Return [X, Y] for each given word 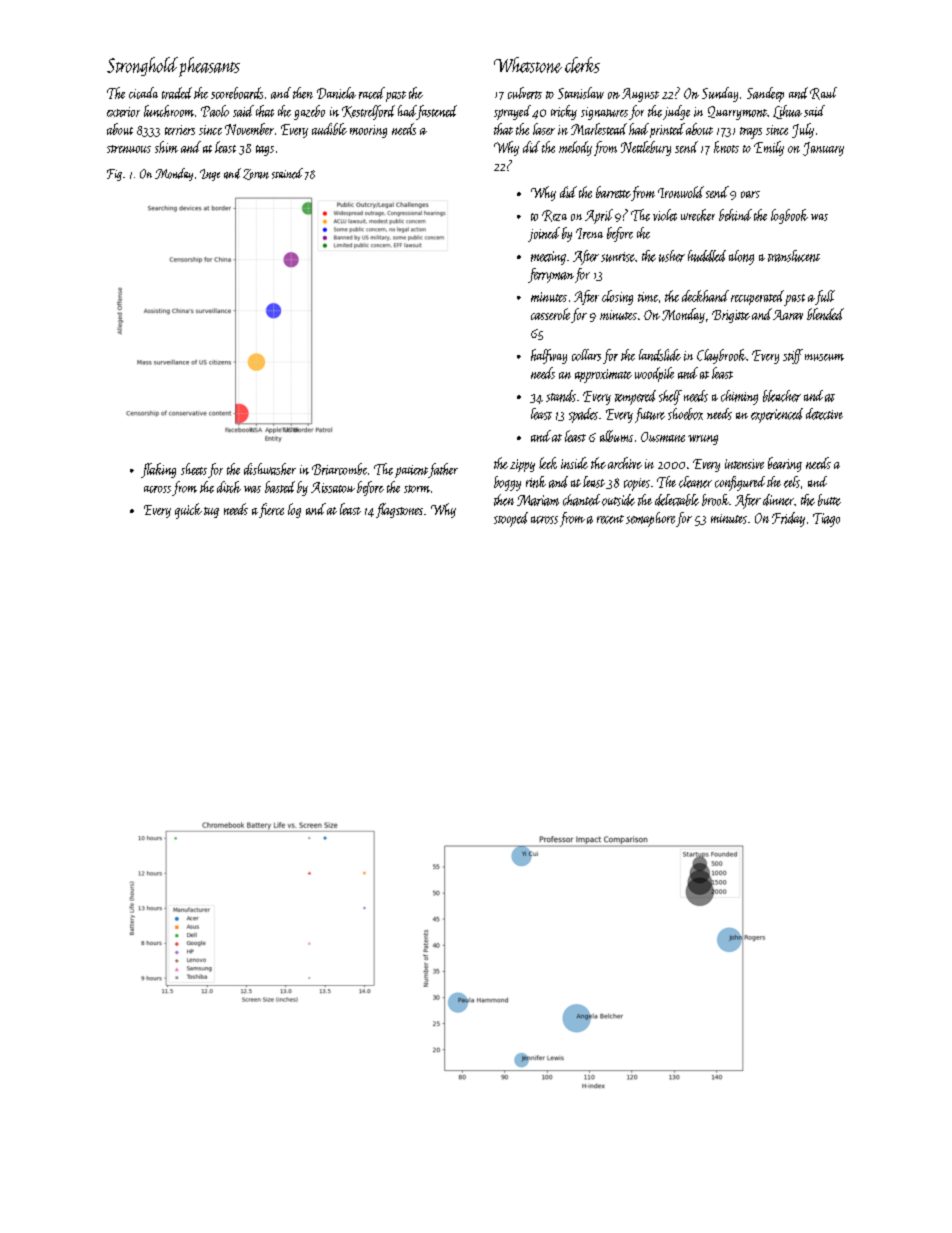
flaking [158, 470]
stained [287, 173]
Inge [210, 175]
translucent [794, 256]
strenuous [129, 149]
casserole [550, 314]
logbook [789, 216]
